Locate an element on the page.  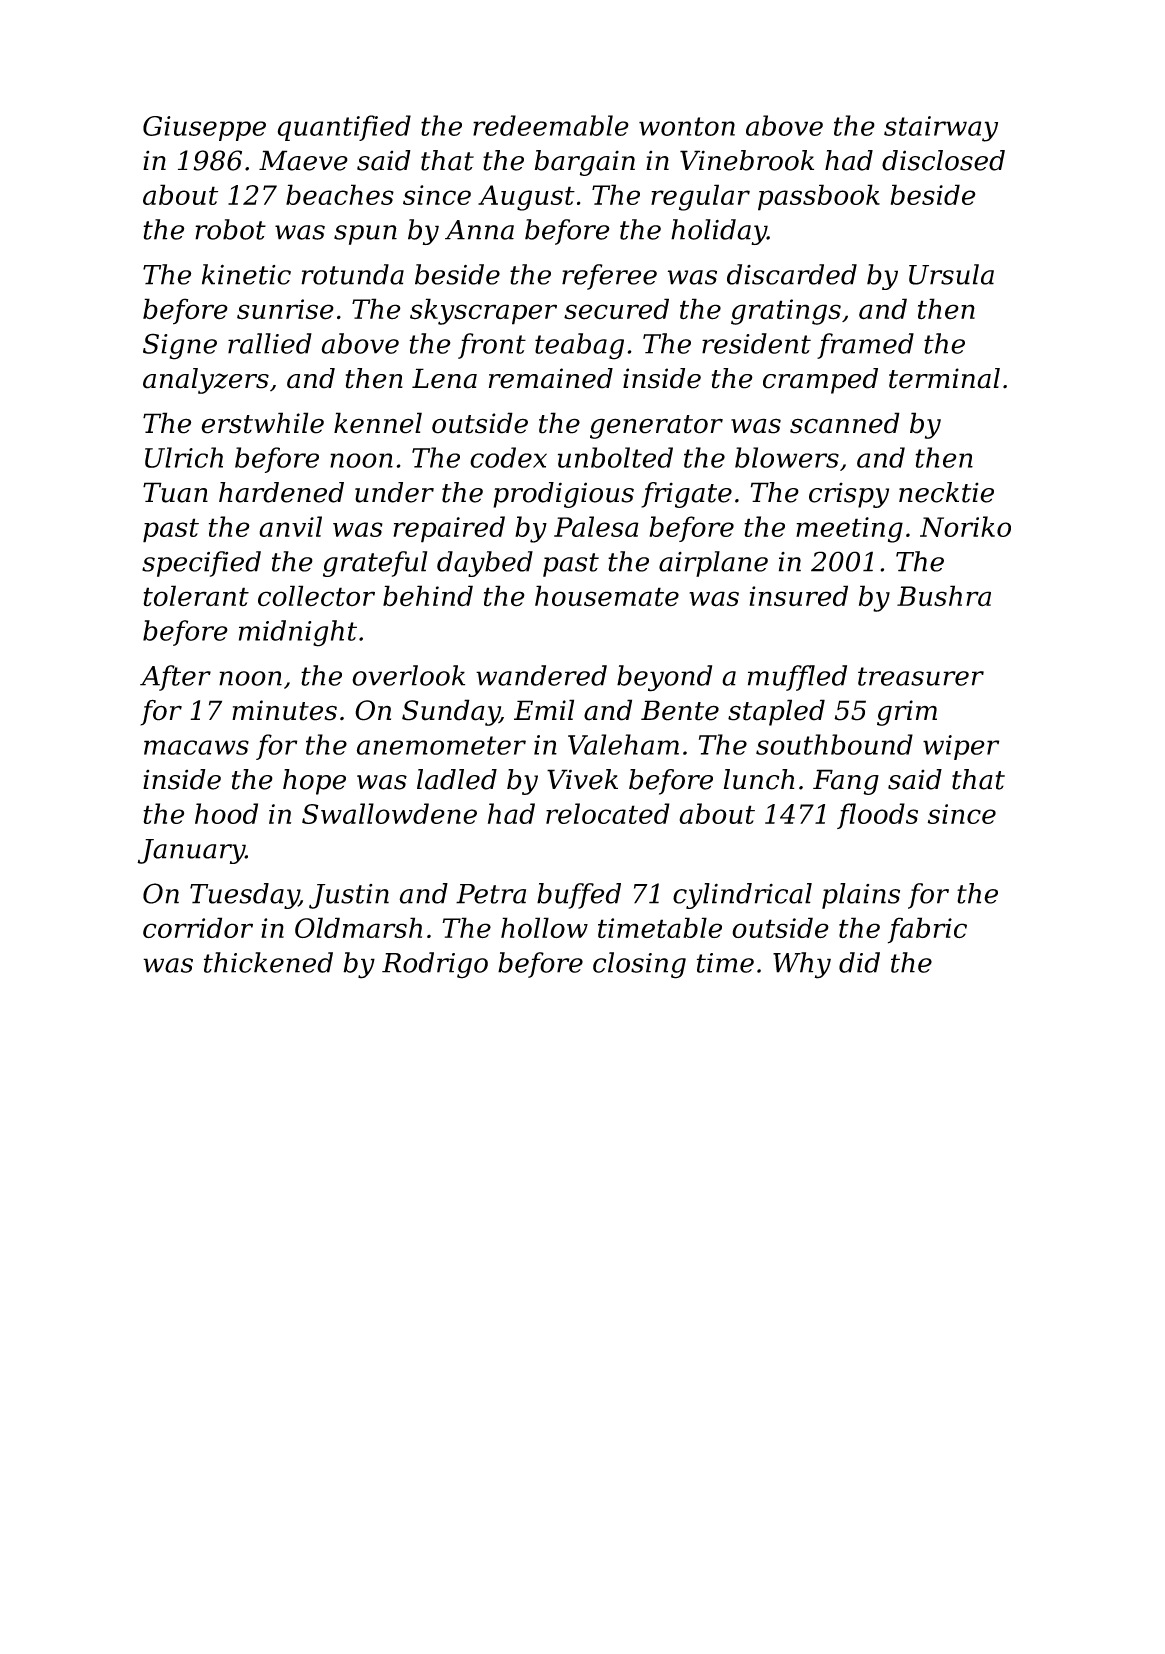
Signe is located at coordinates (180, 346).
